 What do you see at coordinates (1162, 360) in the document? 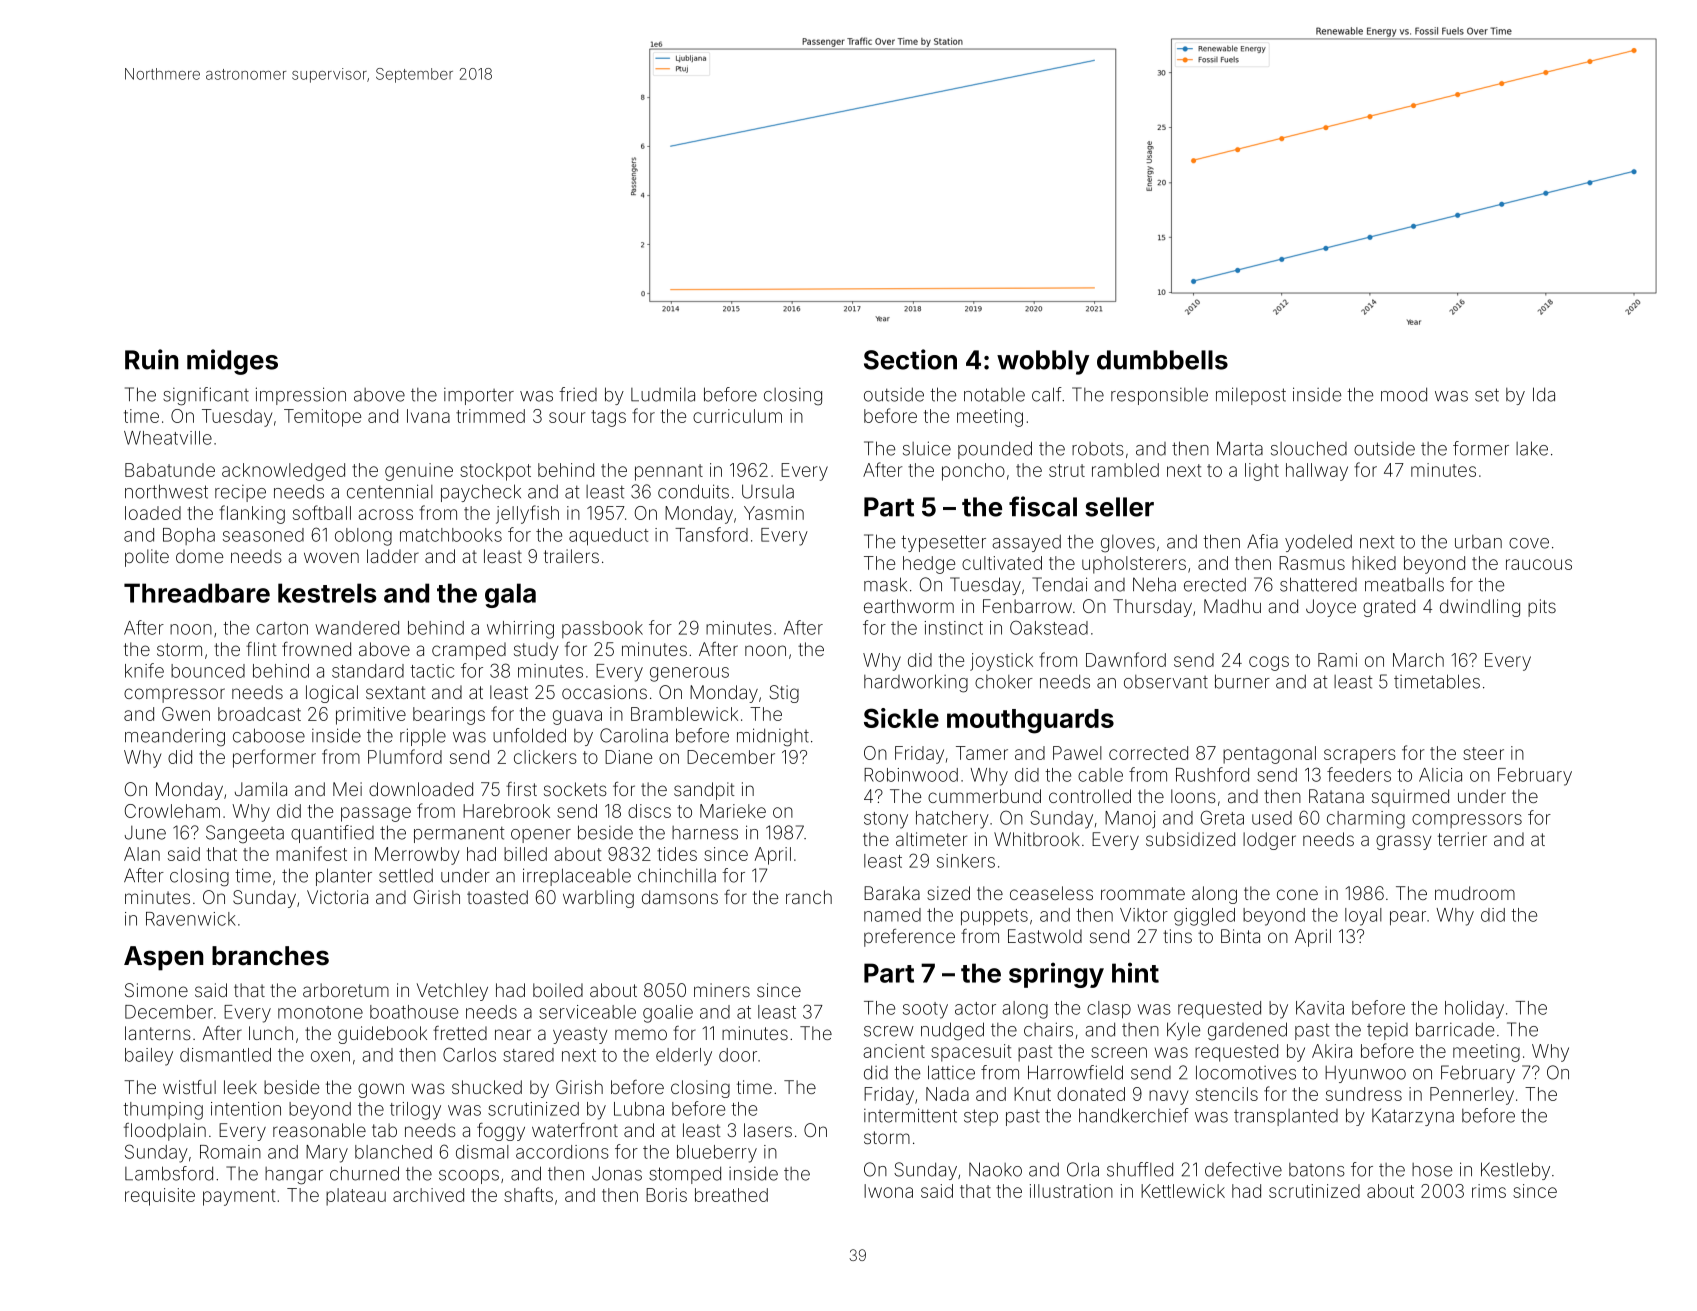
I see `dumbbells` at bounding box center [1162, 360].
